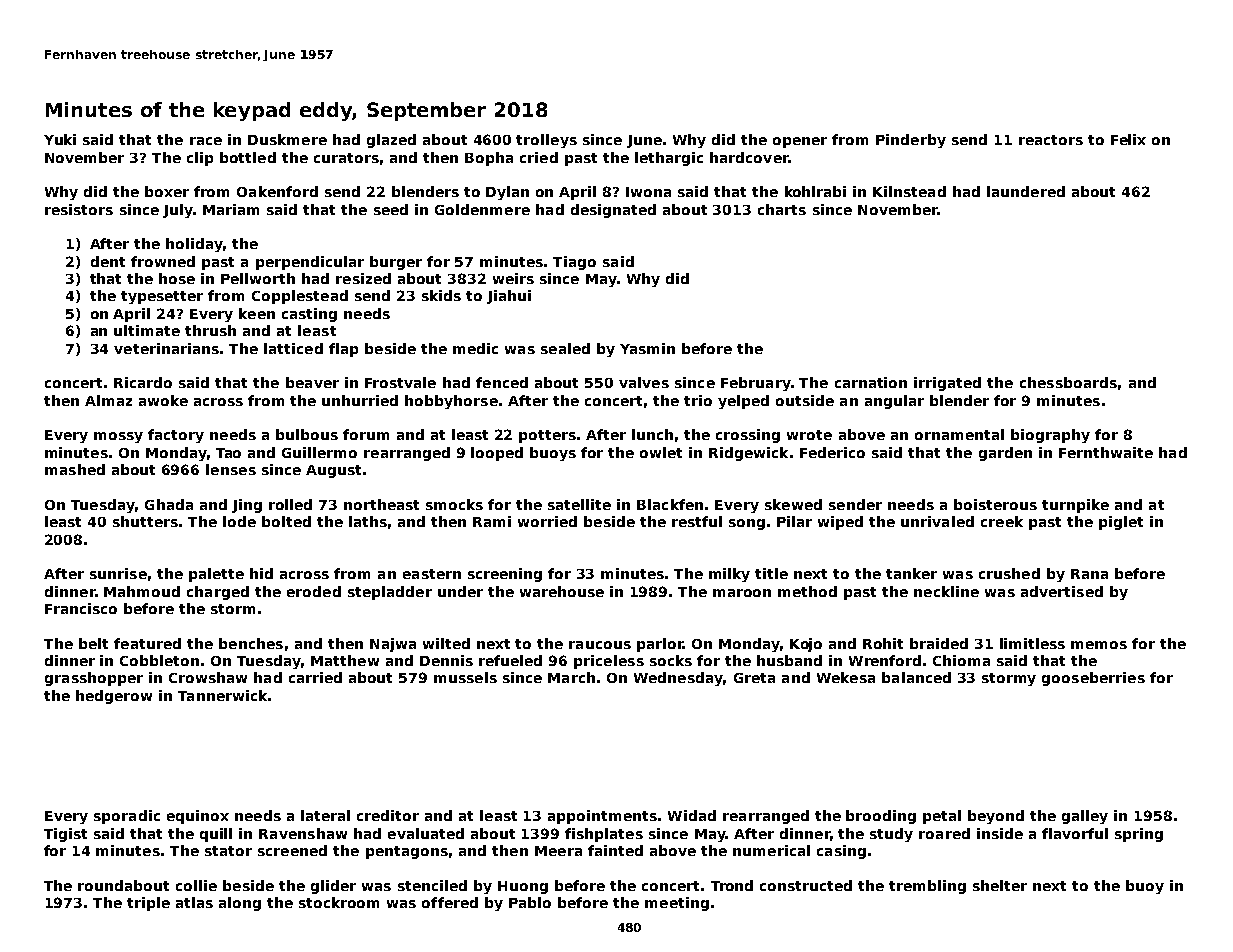 Image resolution: width=1233 pixels, height=952 pixels. Describe the element at coordinates (381, 504) in the page. I see `northeast` at that location.
